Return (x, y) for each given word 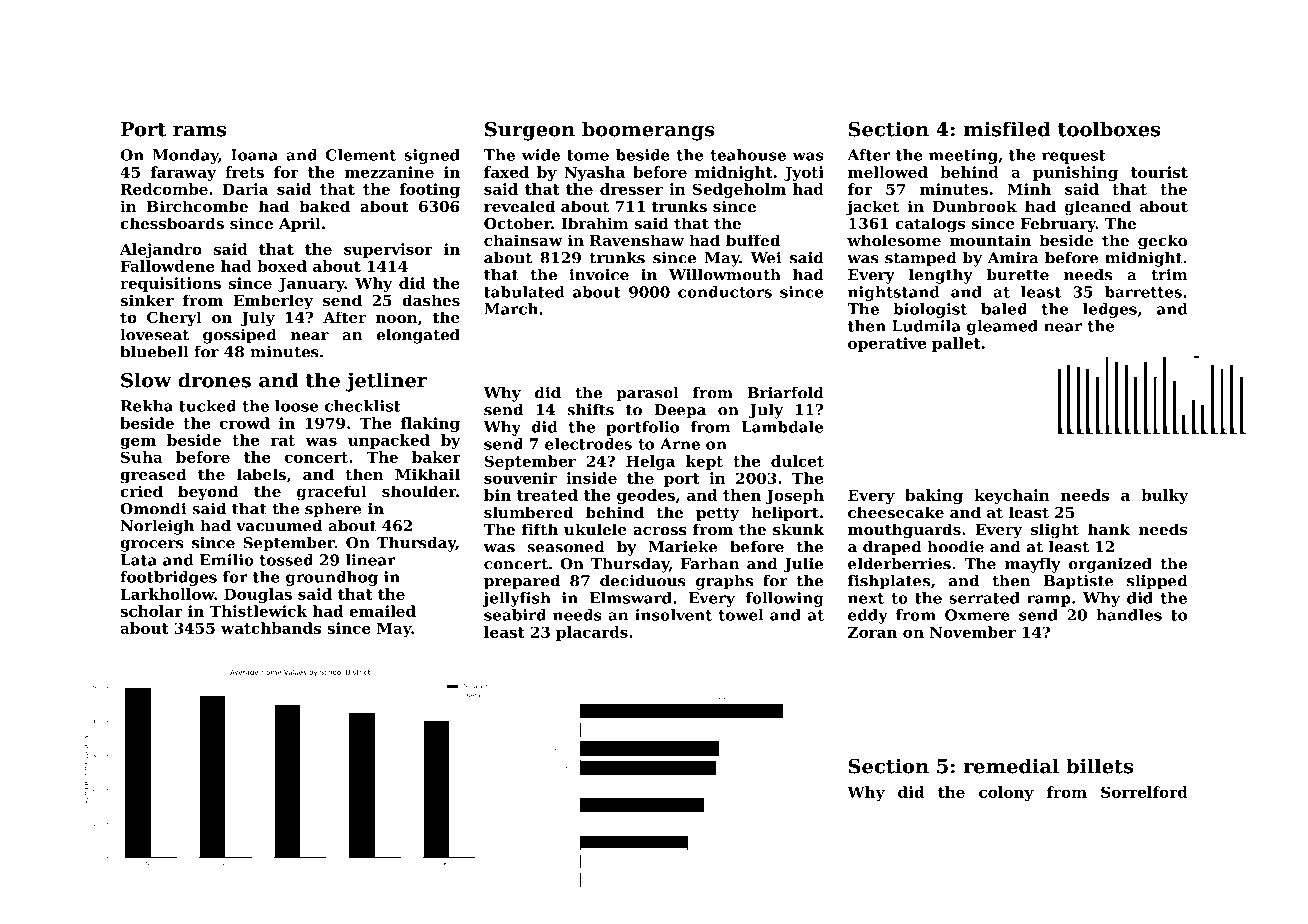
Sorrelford (1144, 792)
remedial (1011, 766)
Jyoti (804, 173)
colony (1006, 793)
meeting (963, 156)
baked (324, 206)
